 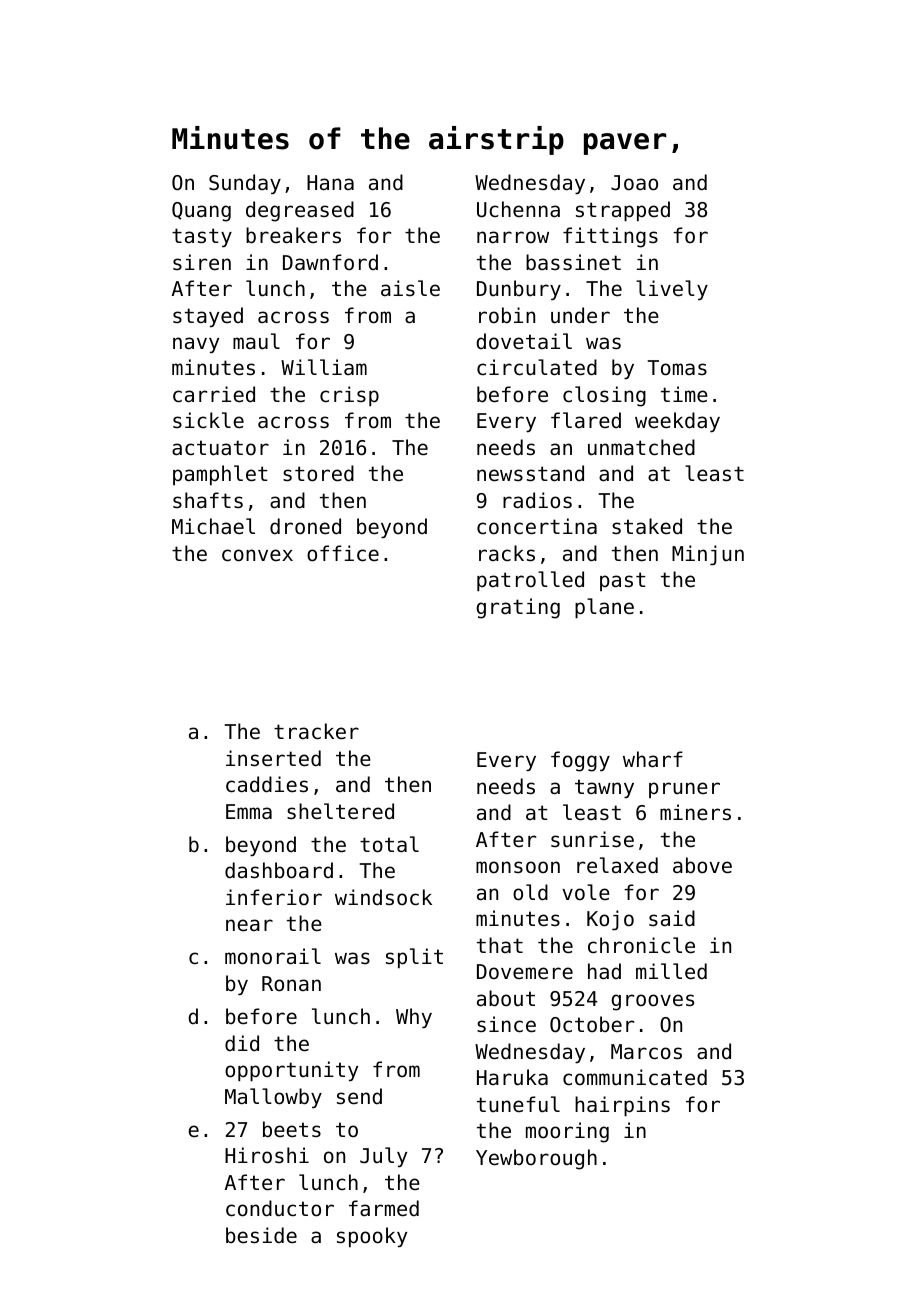 I want to click on lively, so click(x=672, y=290).
